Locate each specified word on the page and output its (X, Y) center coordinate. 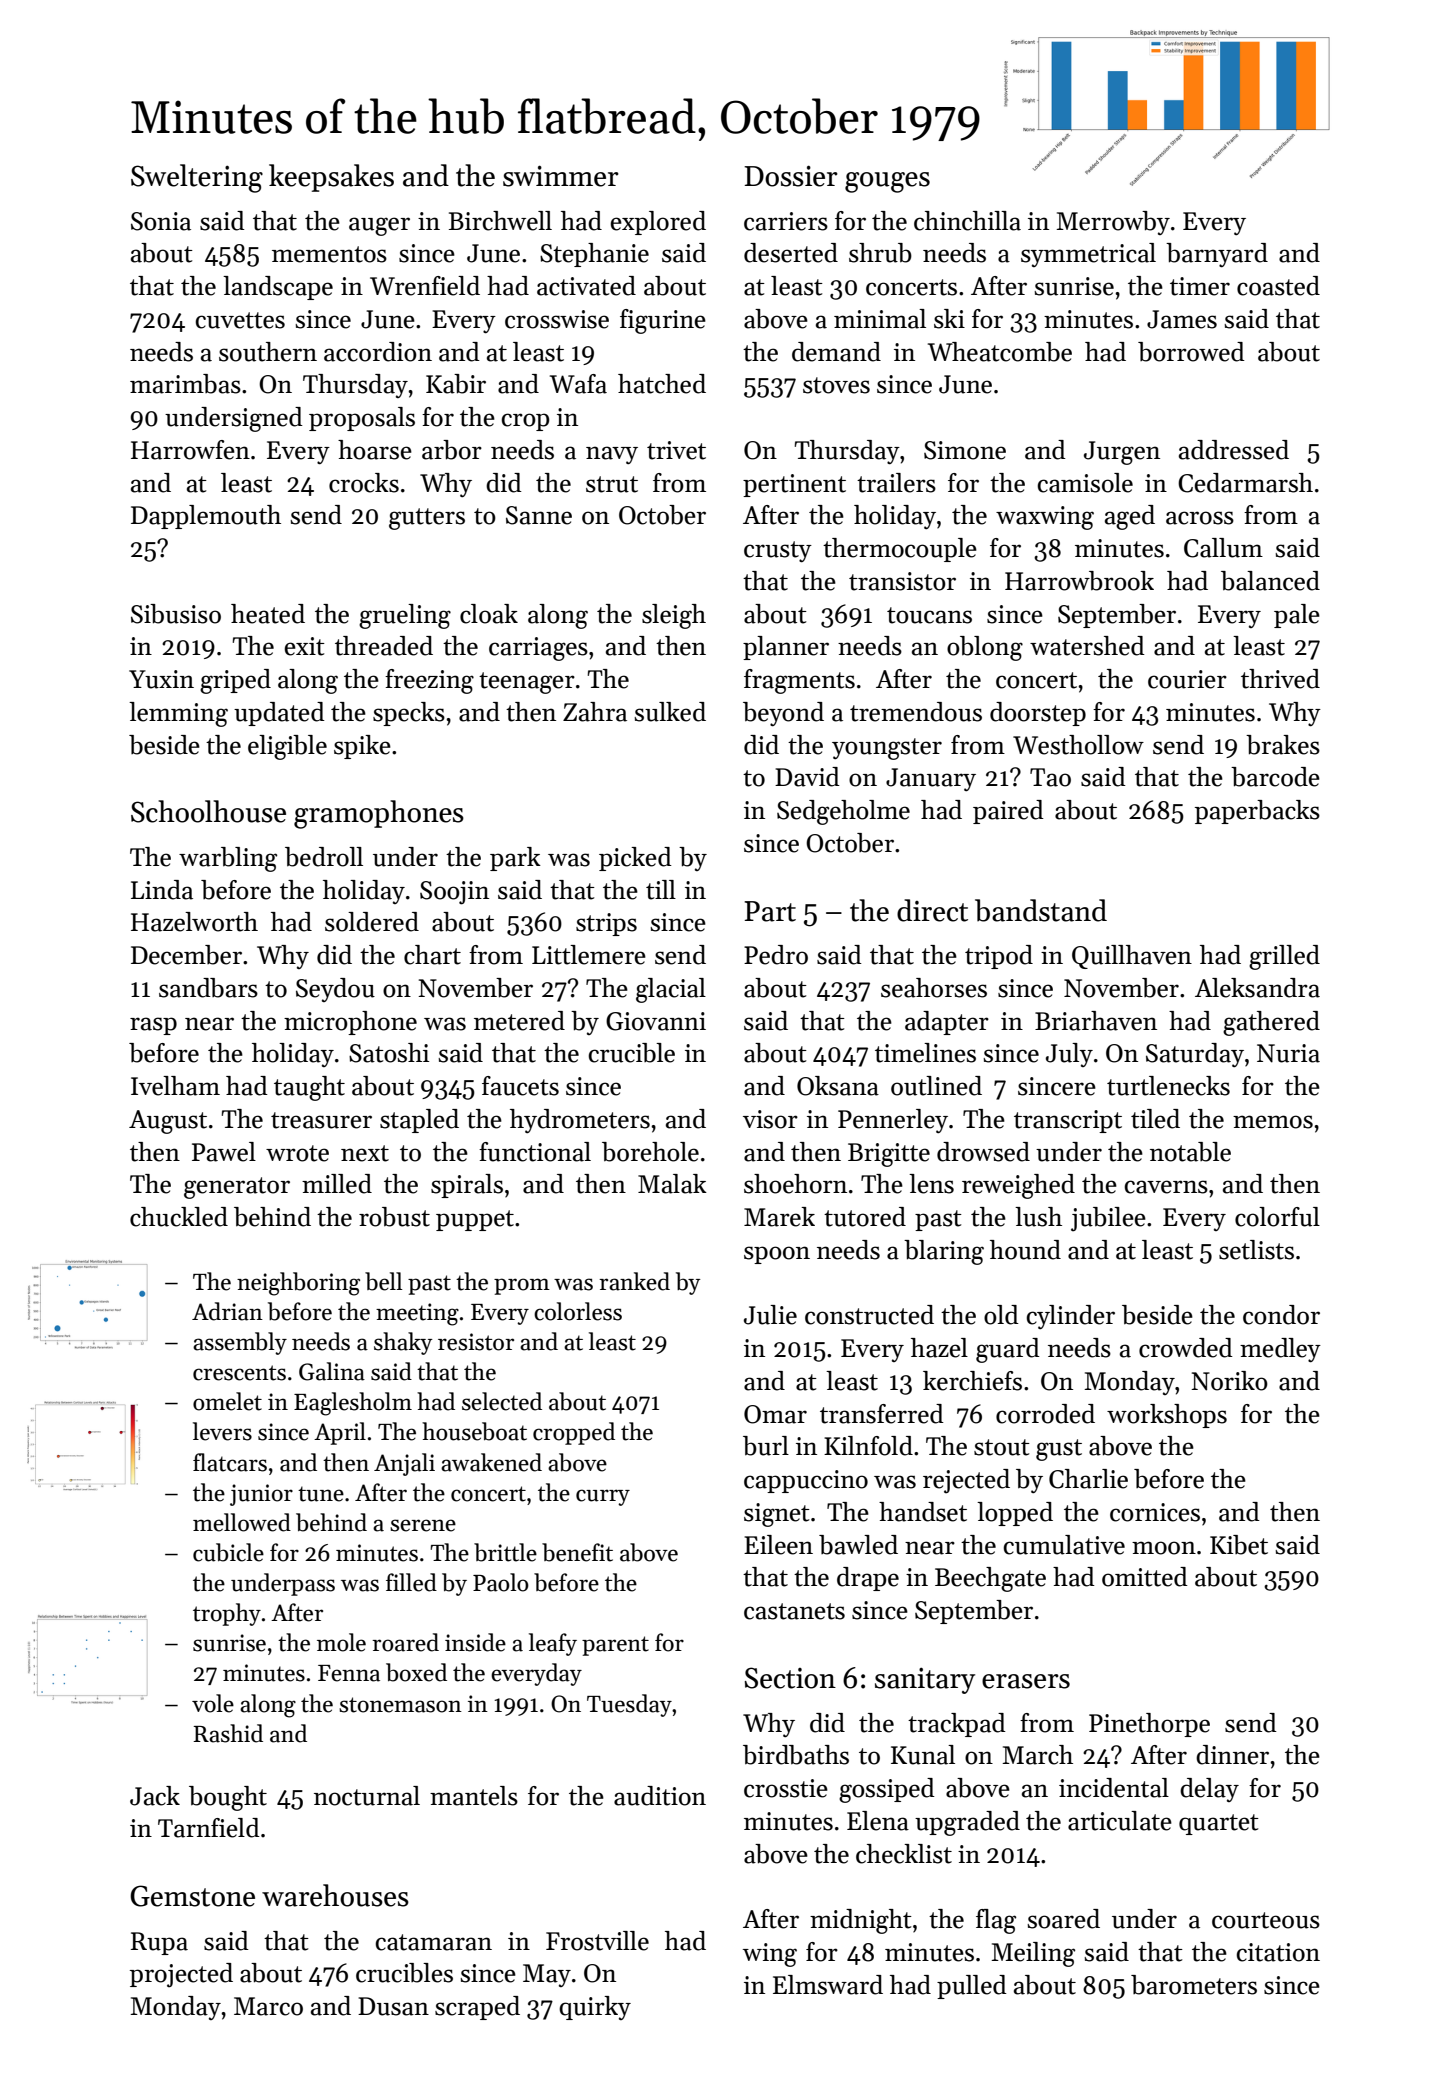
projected (181, 1975)
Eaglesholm (353, 1404)
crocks (364, 483)
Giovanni (656, 1021)
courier (1187, 679)
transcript (1068, 1121)
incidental (1114, 1788)
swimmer (561, 176)
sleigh (674, 616)
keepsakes (331, 178)
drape (868, 1579)
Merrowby (1113, 223)
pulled (972, 1987)
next (365, 1153)
